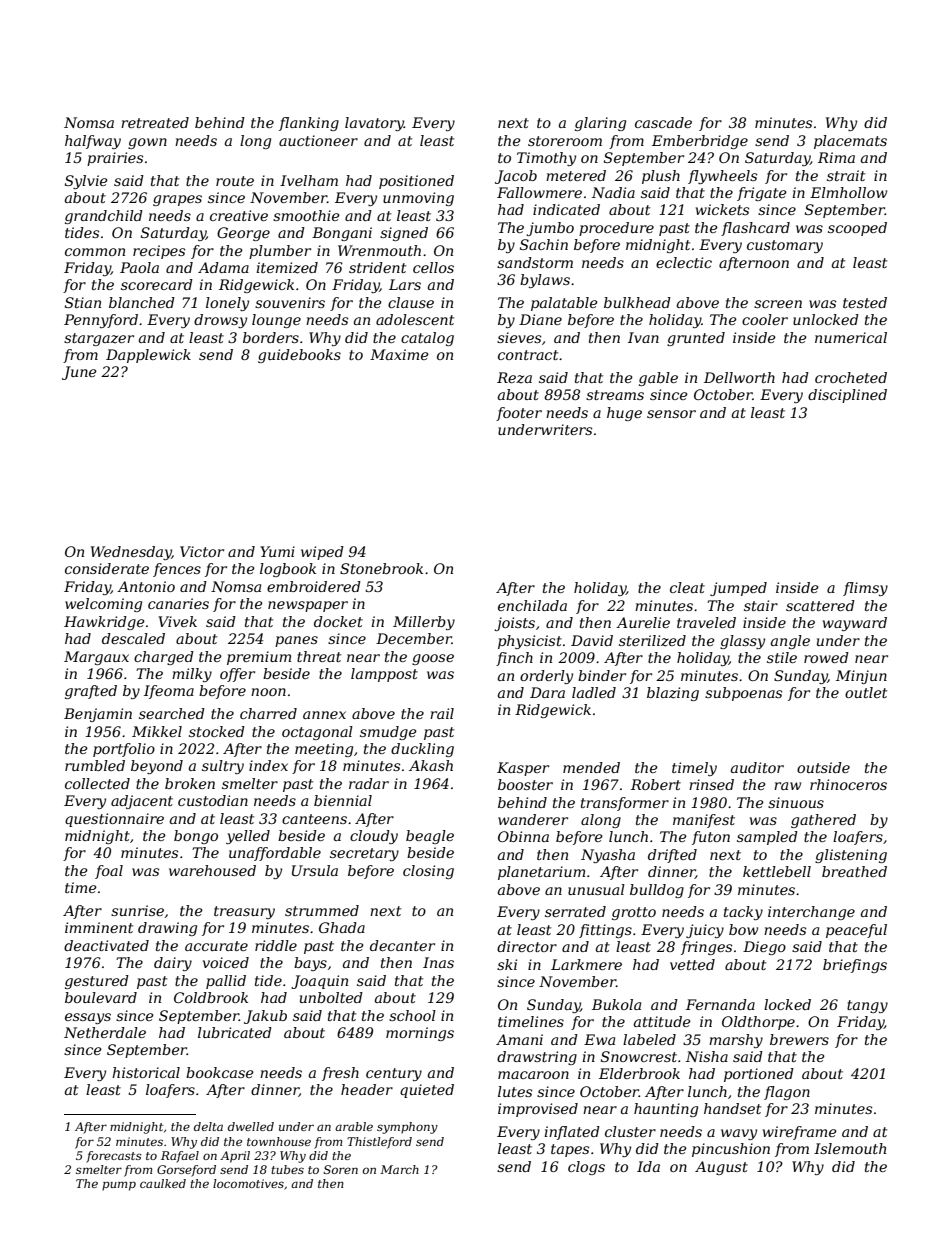 The image size is (952, 1233). Describe the element at coordinates (538, 1110) in the screenshot. I see `improvised` at that location.
